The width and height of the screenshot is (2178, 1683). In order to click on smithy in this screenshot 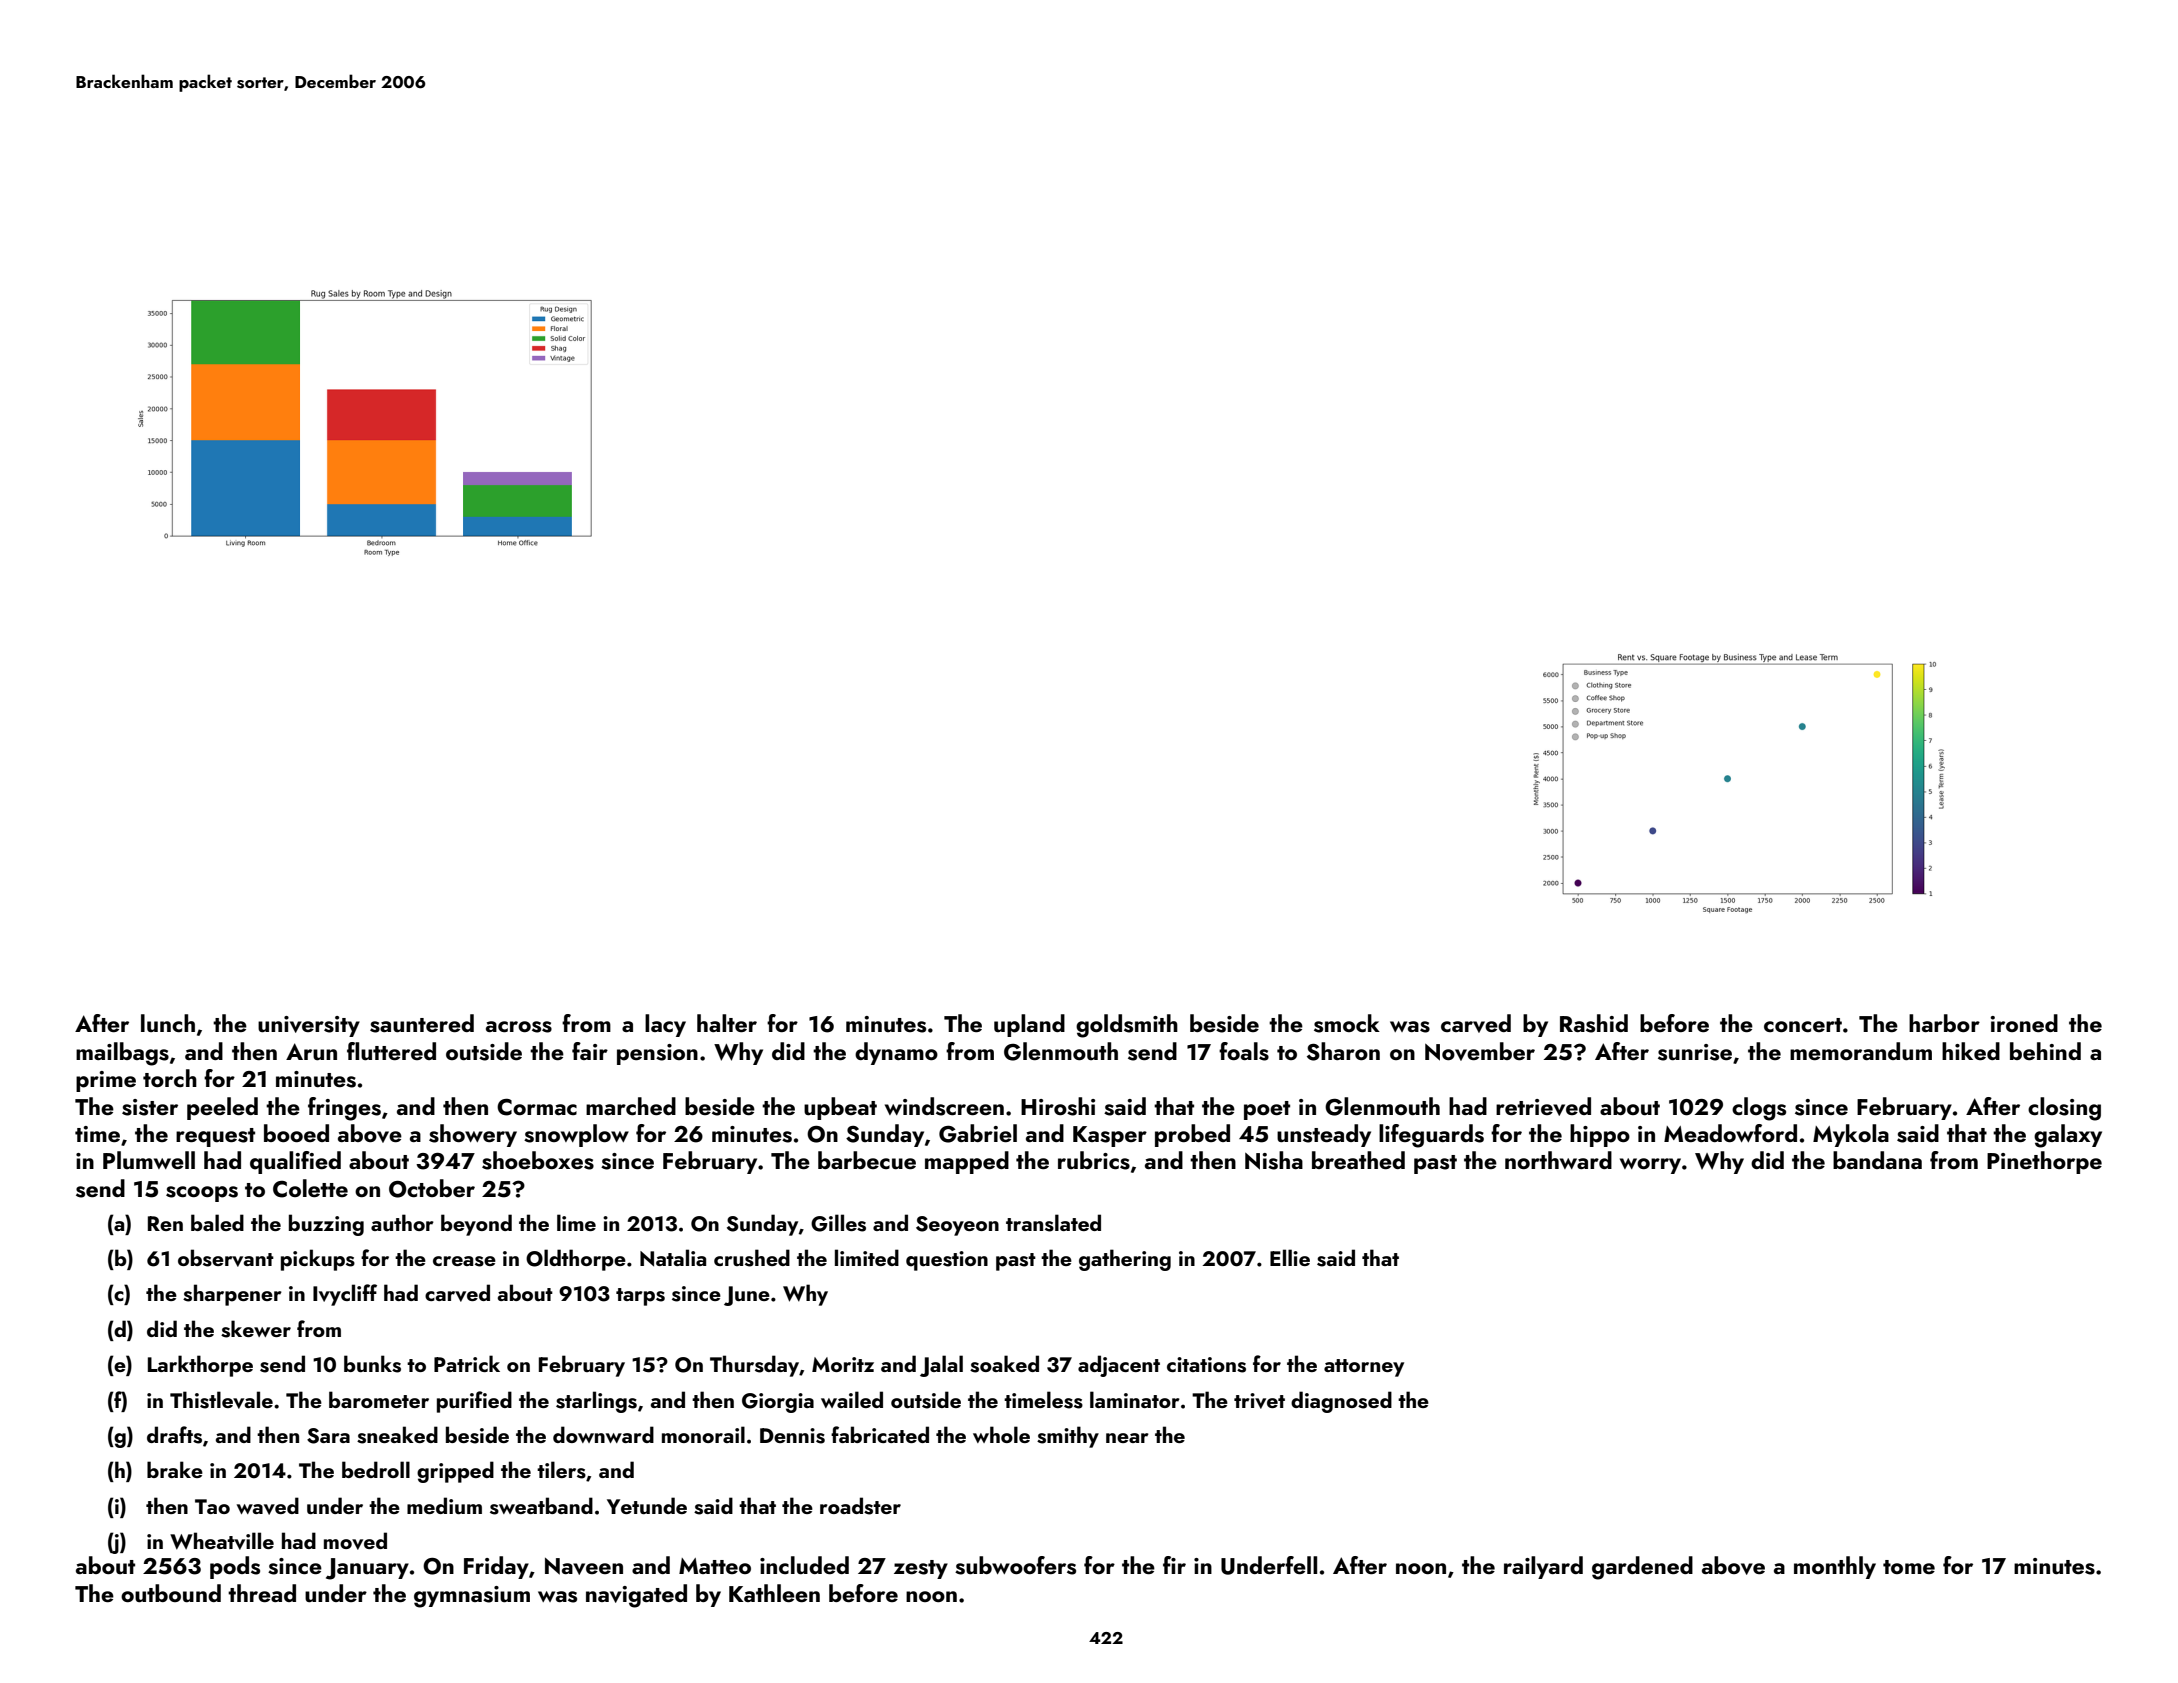, I will do `click(1068, 1437)`.
